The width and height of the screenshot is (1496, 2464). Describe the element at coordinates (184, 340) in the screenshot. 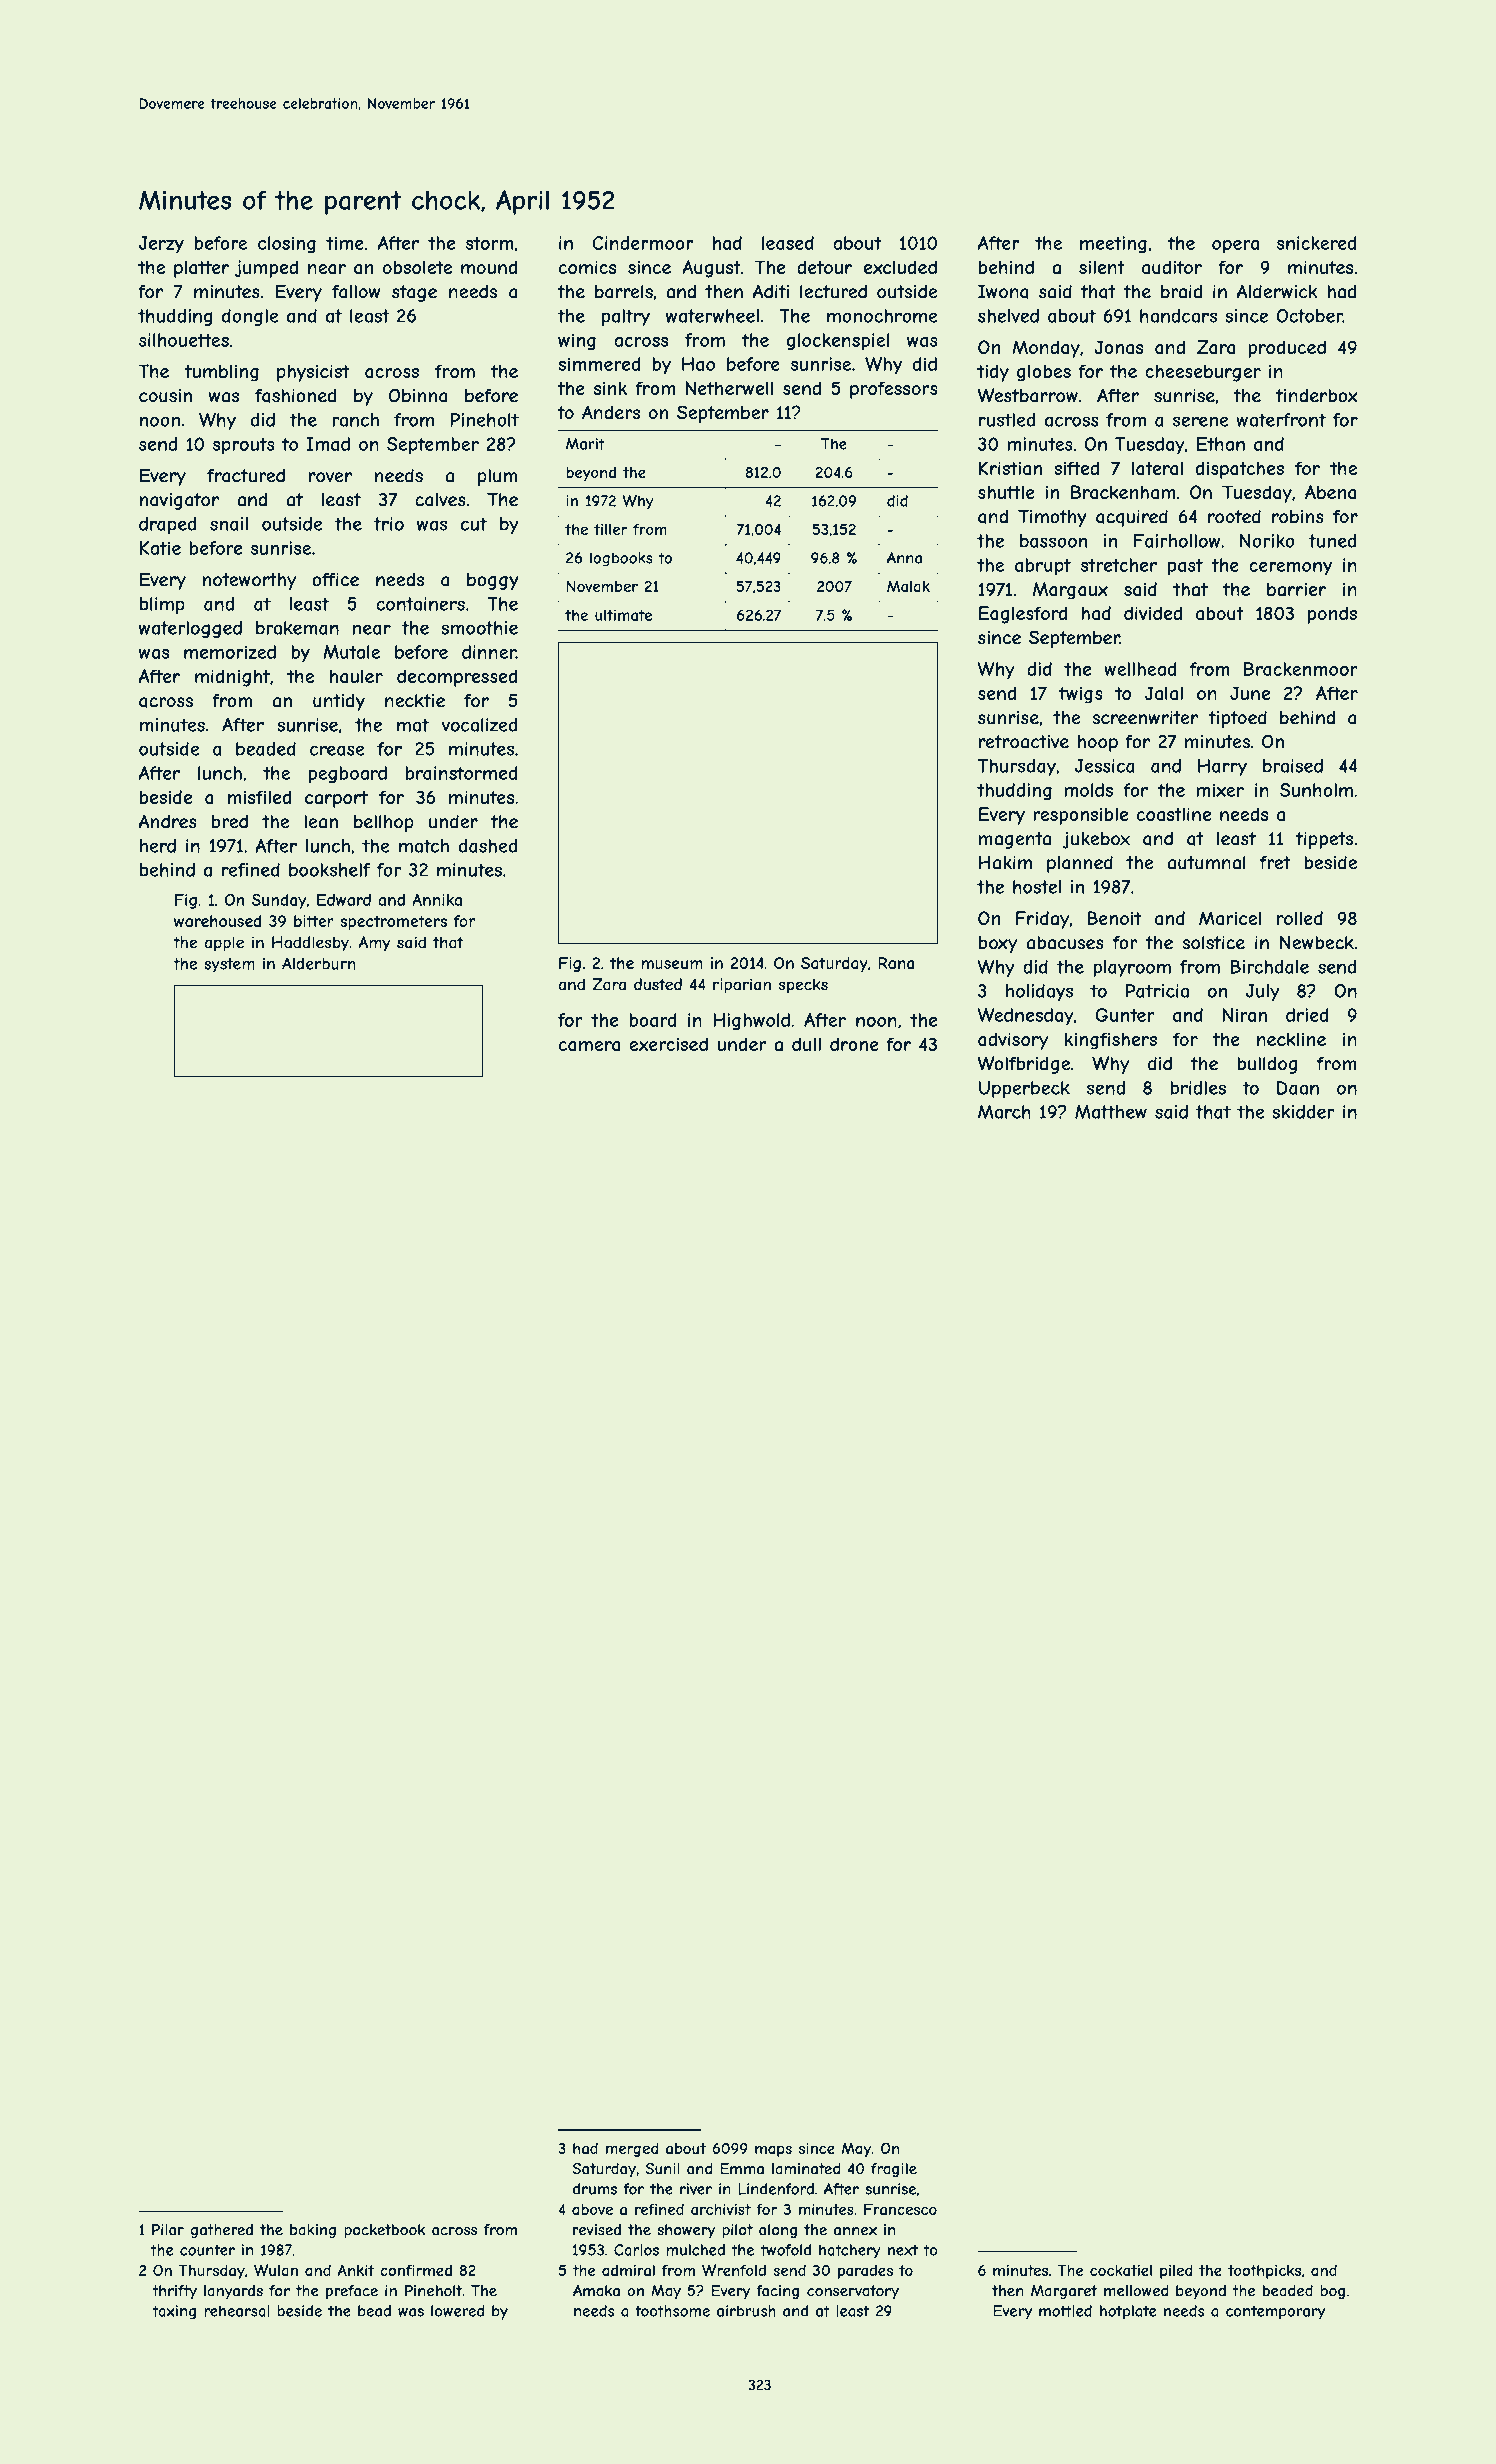

I see `silhouettes` at that location.
